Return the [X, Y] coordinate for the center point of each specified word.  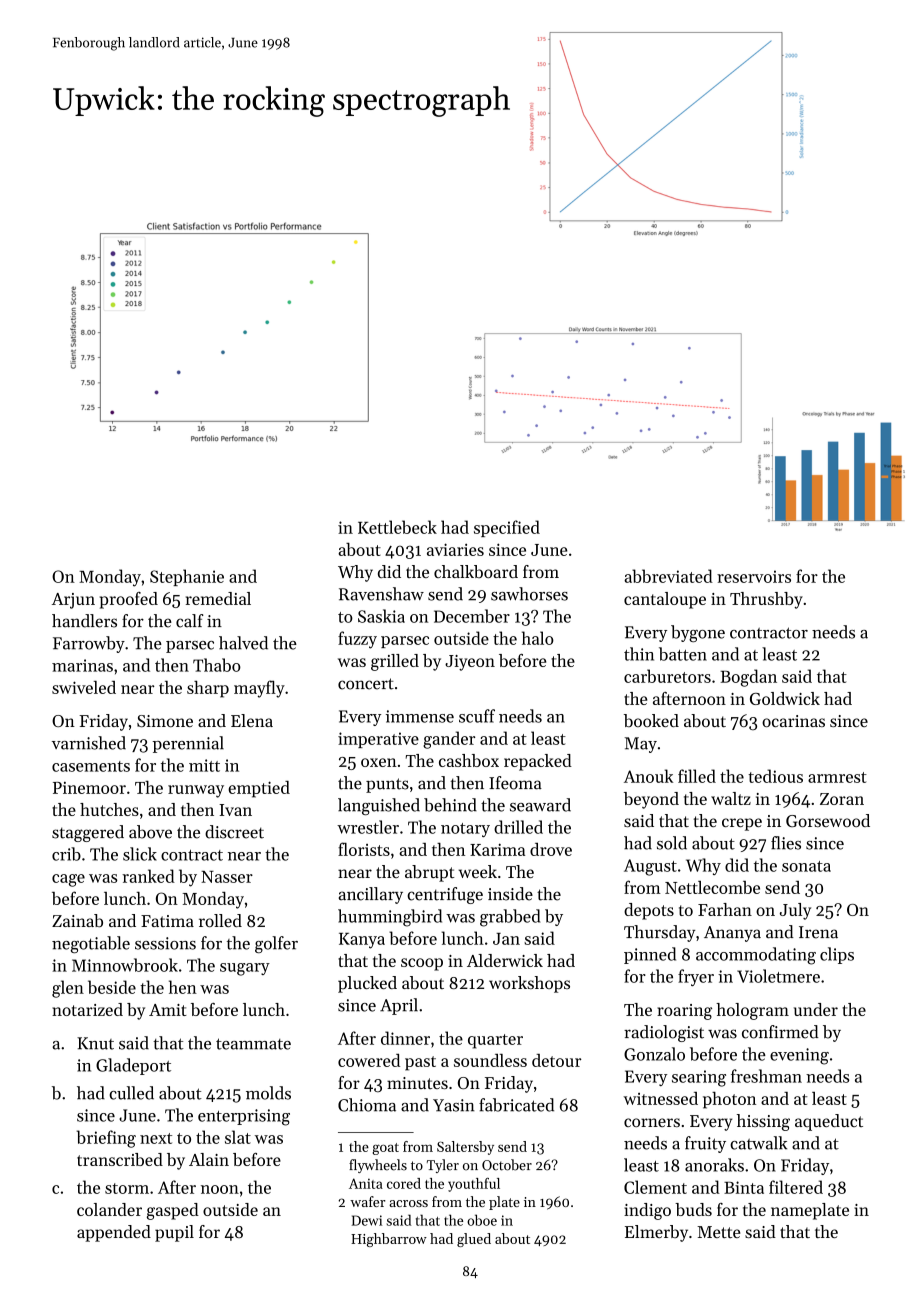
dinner [405, 1038]
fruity [705, 1144]
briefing [106, 1139]
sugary [245, 969]
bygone [698, 633]
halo [538, 638]
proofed [129, 600]
